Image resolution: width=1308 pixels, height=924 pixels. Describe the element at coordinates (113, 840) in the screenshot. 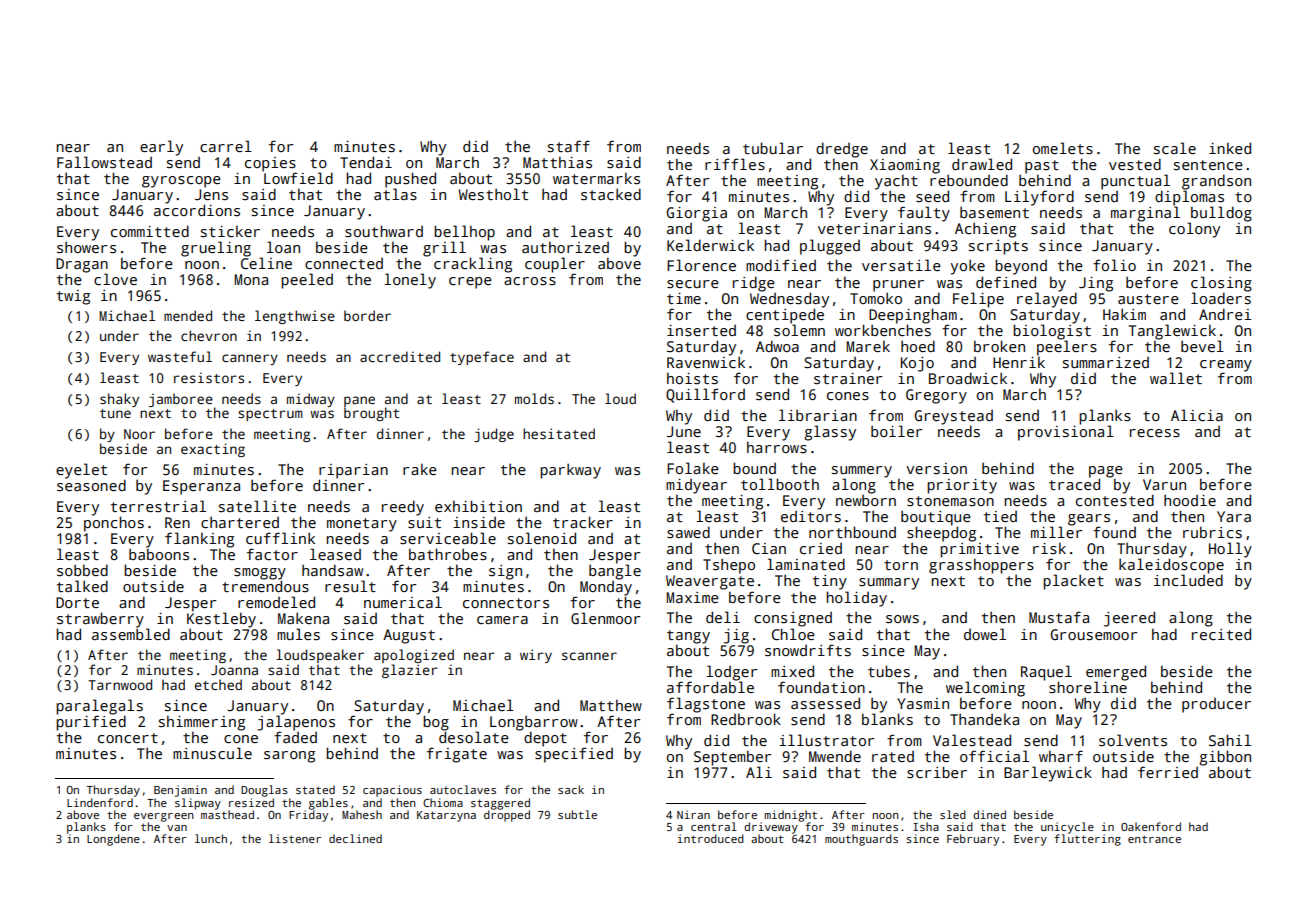

I see `Longdene` at that location.
